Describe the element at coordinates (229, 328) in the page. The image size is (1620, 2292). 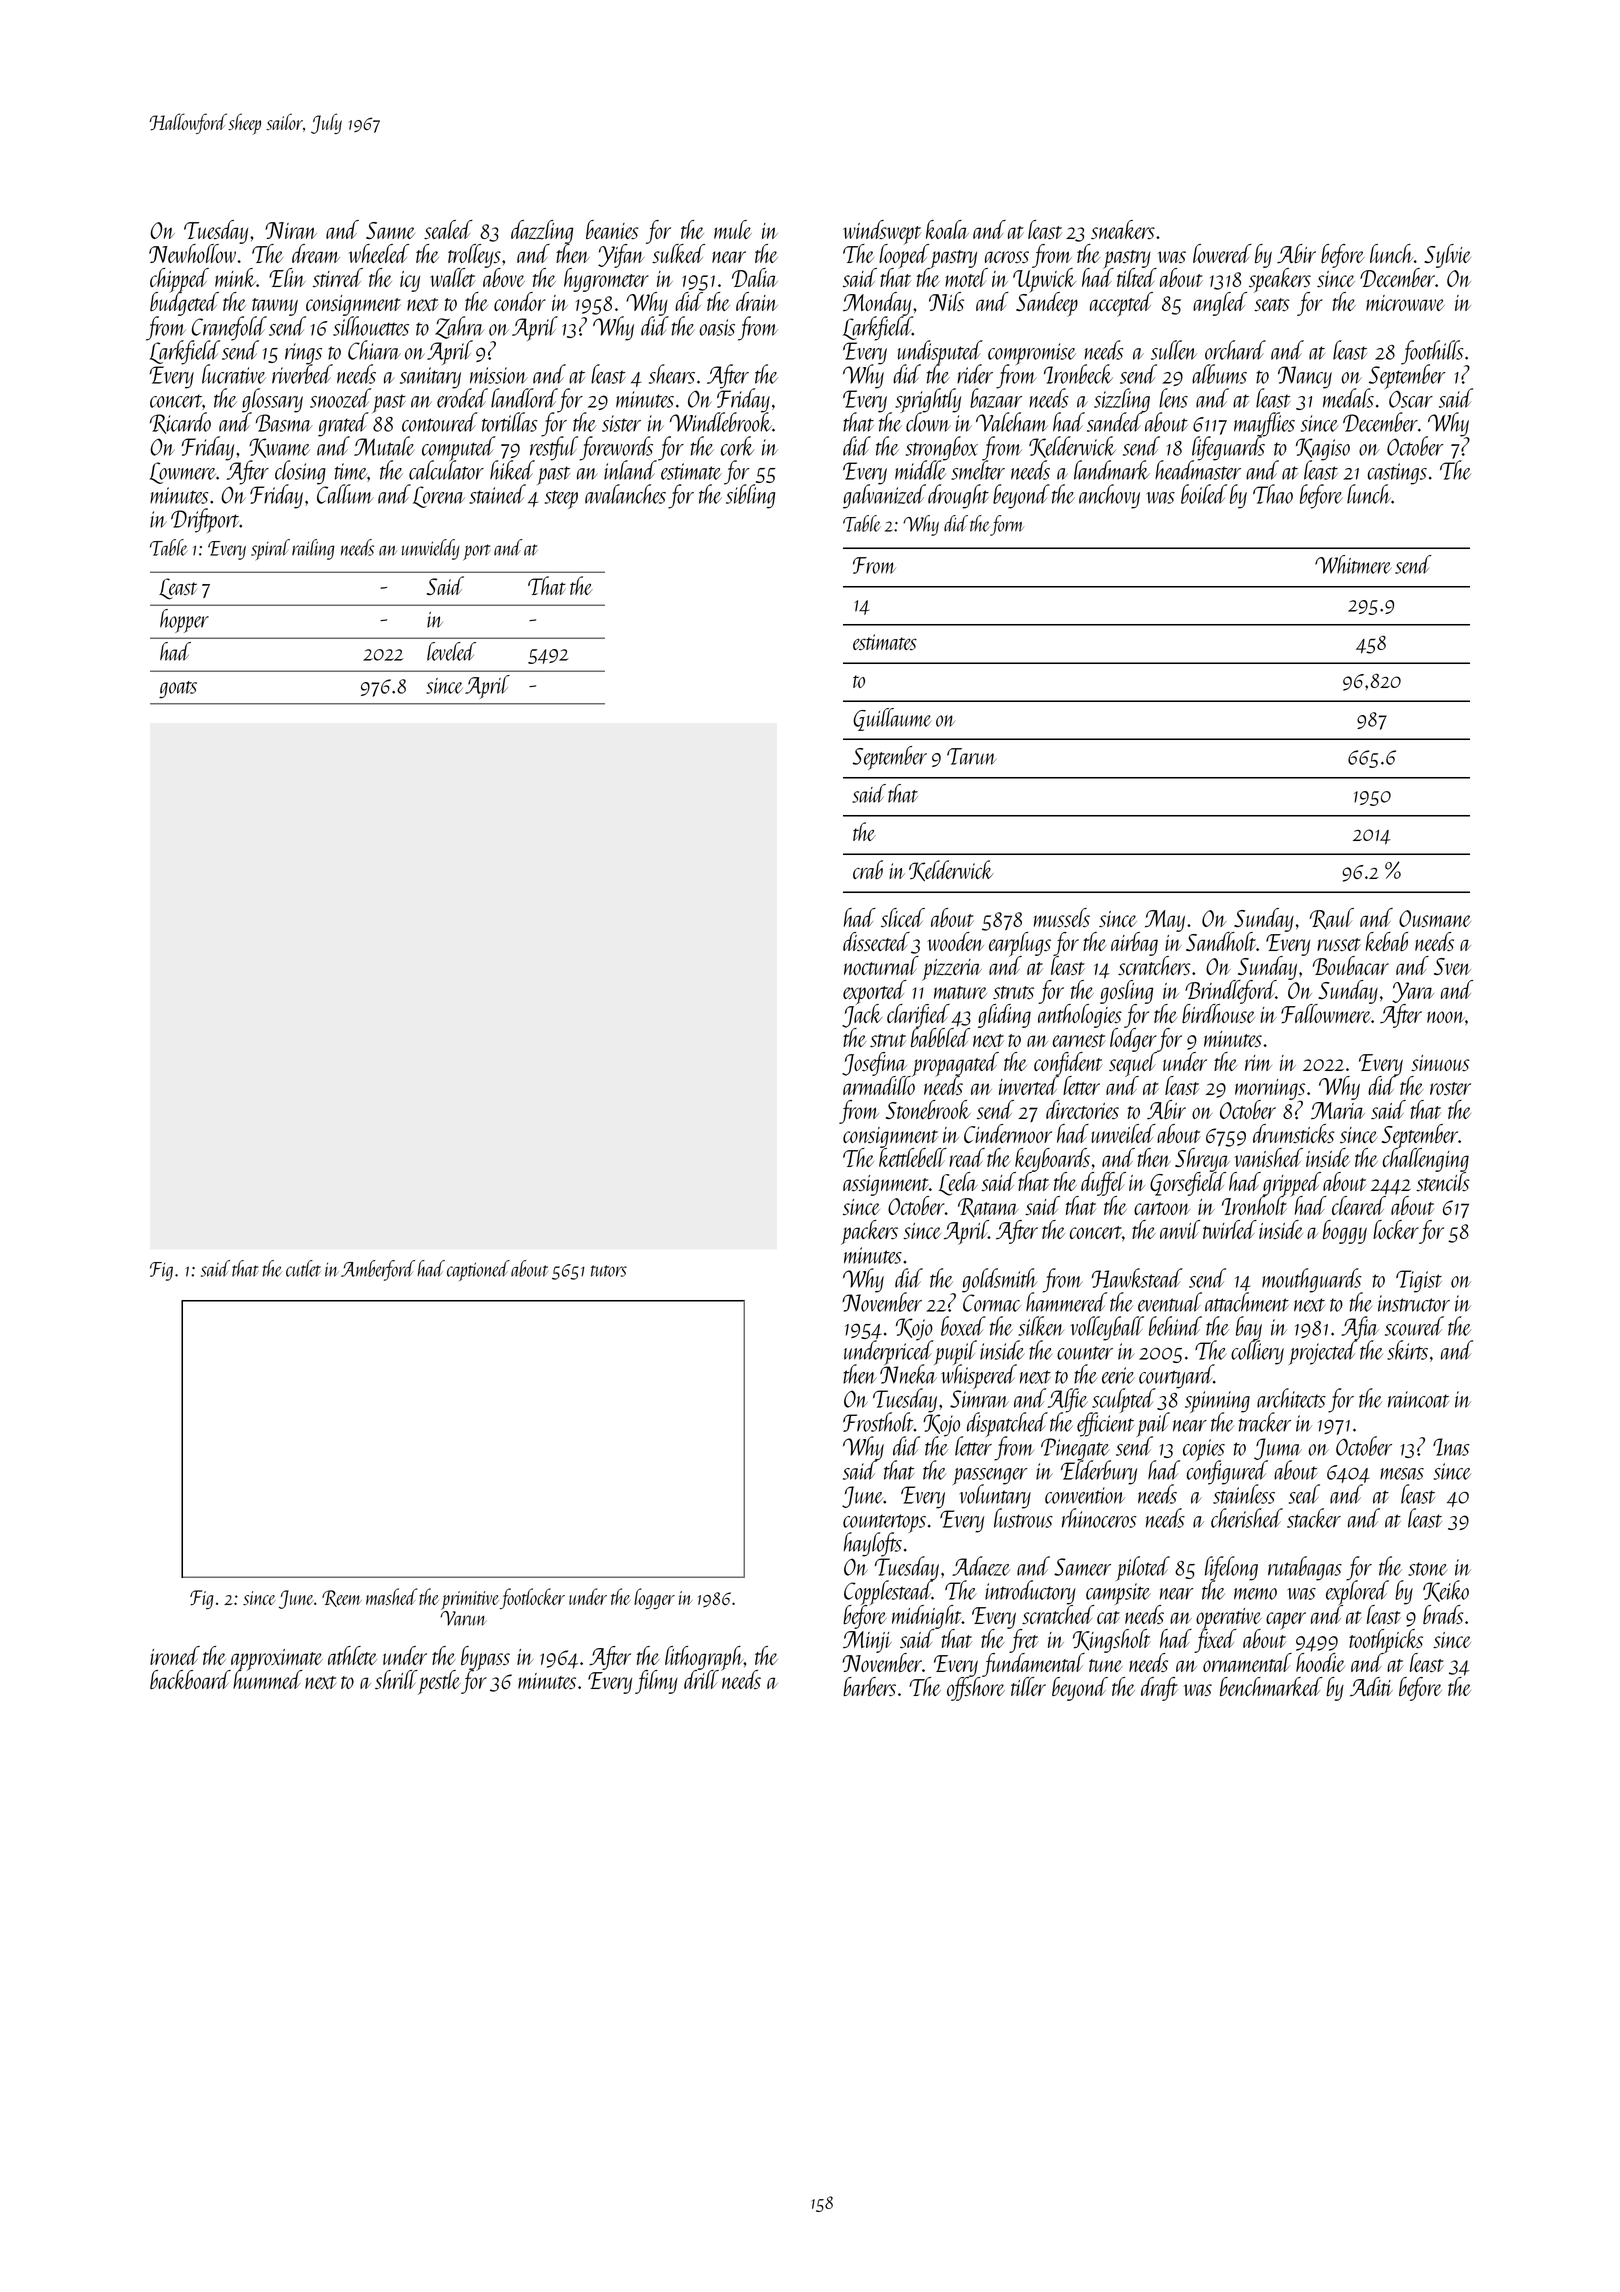
I see `Cranefold` at that location.
